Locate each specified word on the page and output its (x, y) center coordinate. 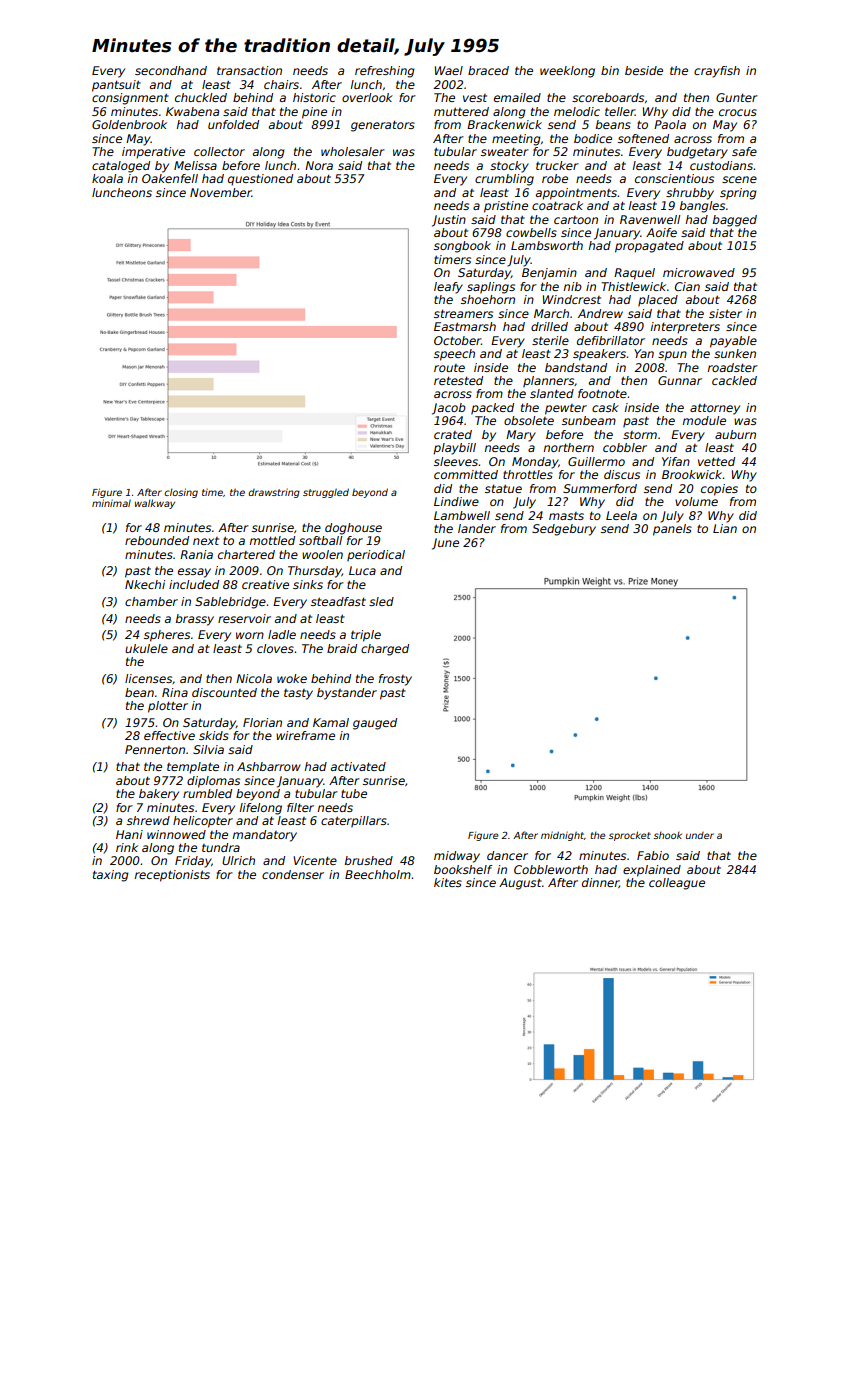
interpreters (685, 328)
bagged (735, 221)
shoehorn (488, 299)
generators (383, 126)
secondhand (171, 70)
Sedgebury (564, 530)
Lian (725, 528)
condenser (293, 874)
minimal (111, 503)
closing (181, 493)
